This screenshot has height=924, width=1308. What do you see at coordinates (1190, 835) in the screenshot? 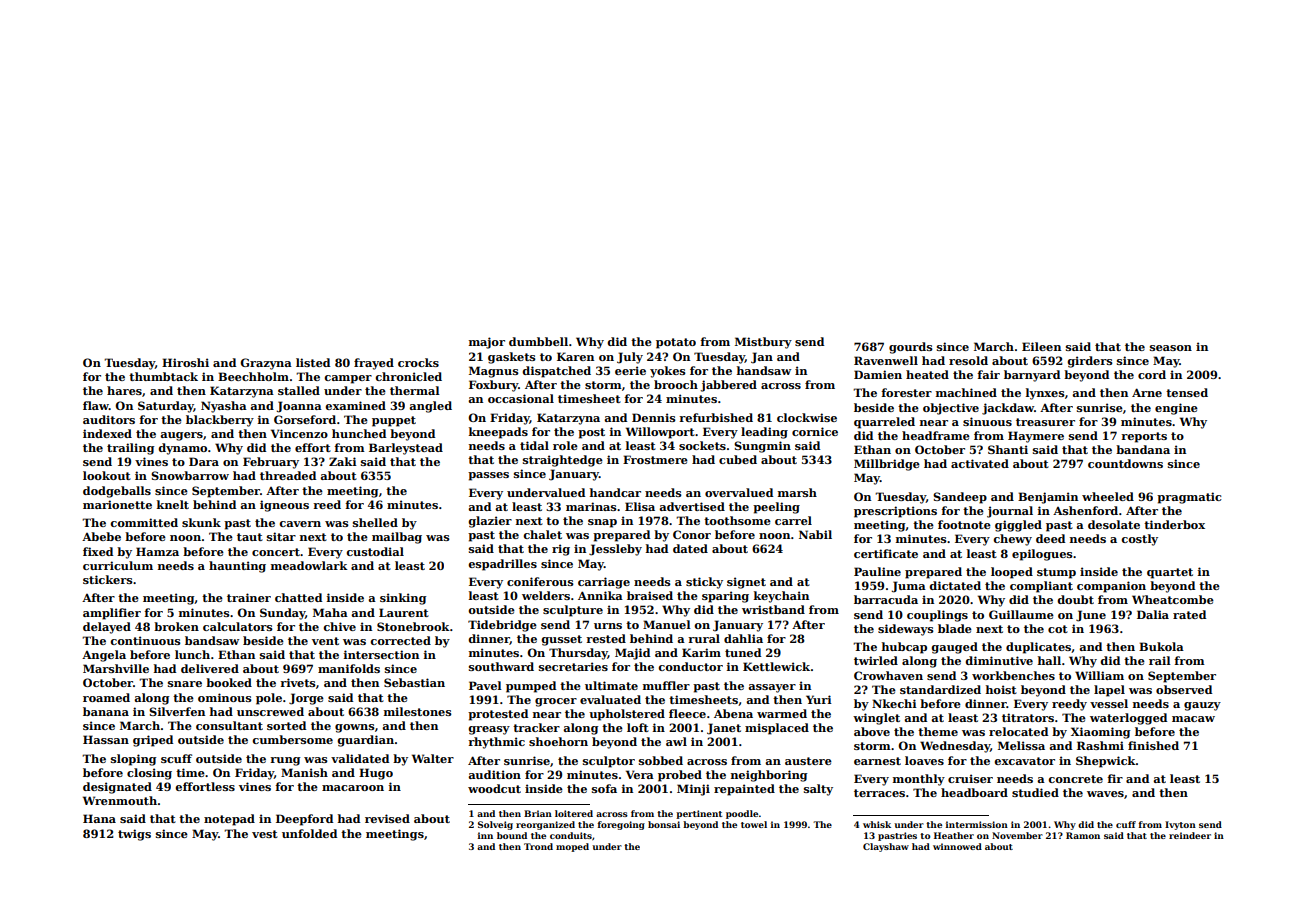
I see `reindeer` at bounding box center [1190, 835].
